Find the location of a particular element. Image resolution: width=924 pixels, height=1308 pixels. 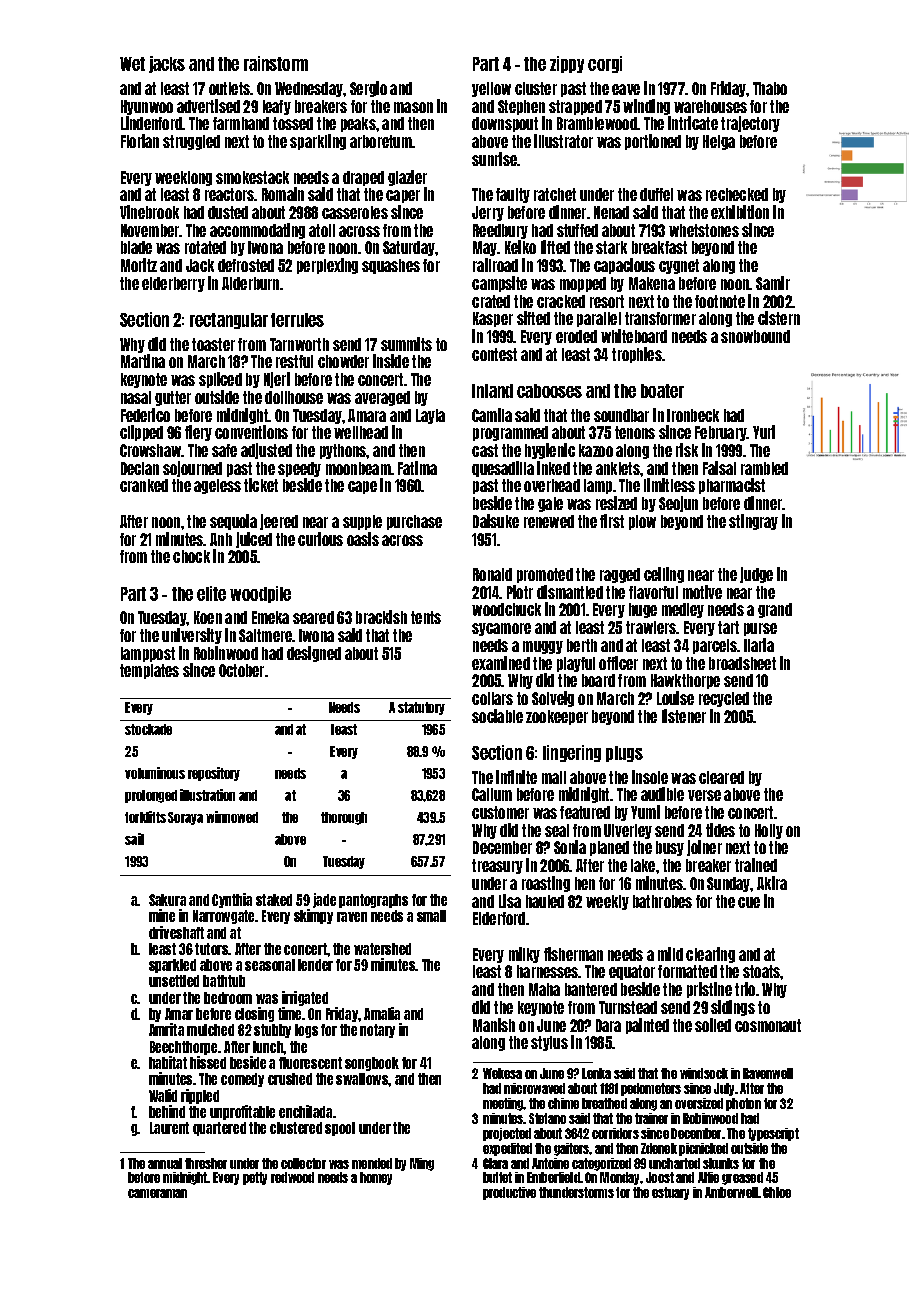

cameraman is located at coordinates (157, 1193).
